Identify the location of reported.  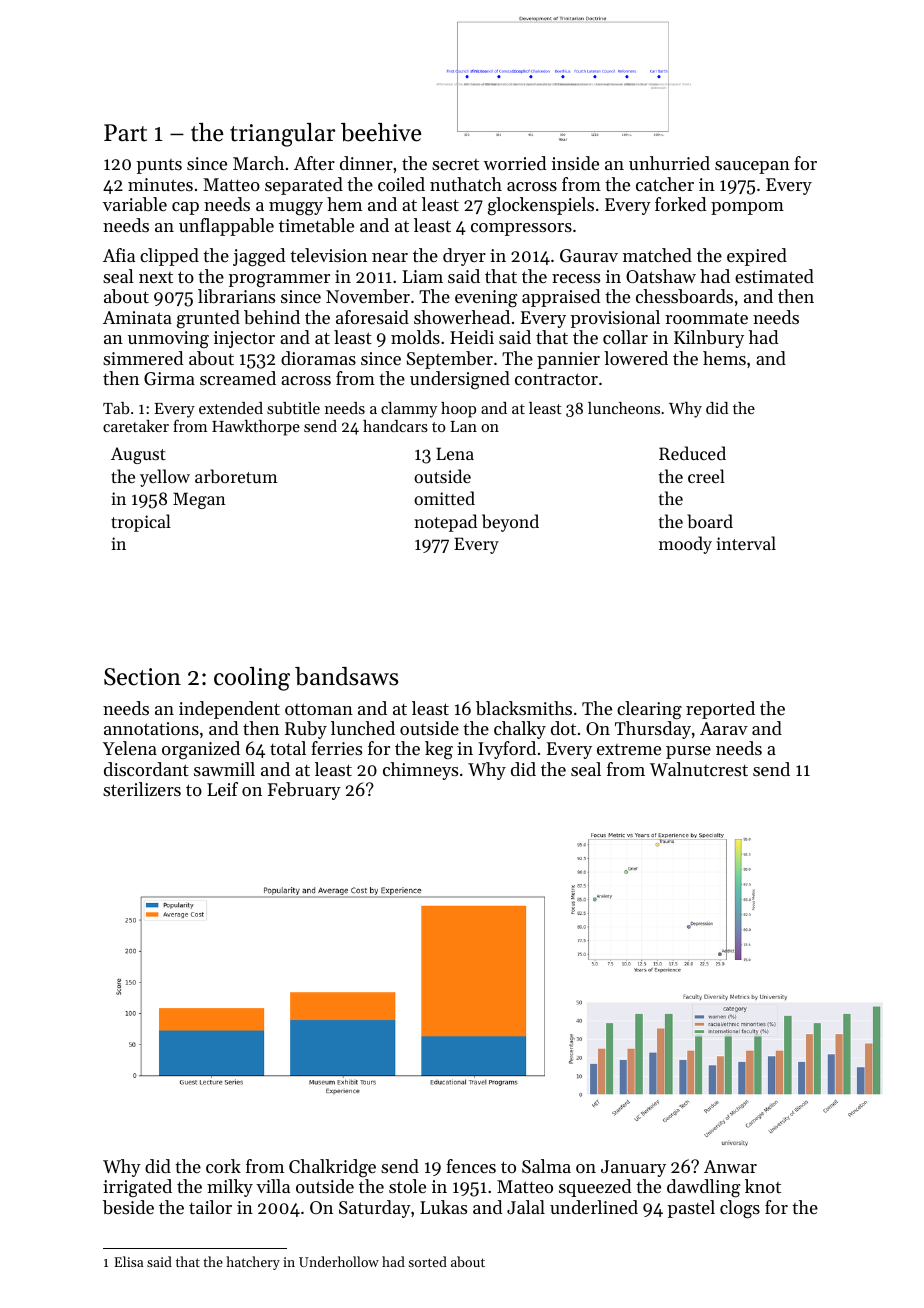
(720, 710).
